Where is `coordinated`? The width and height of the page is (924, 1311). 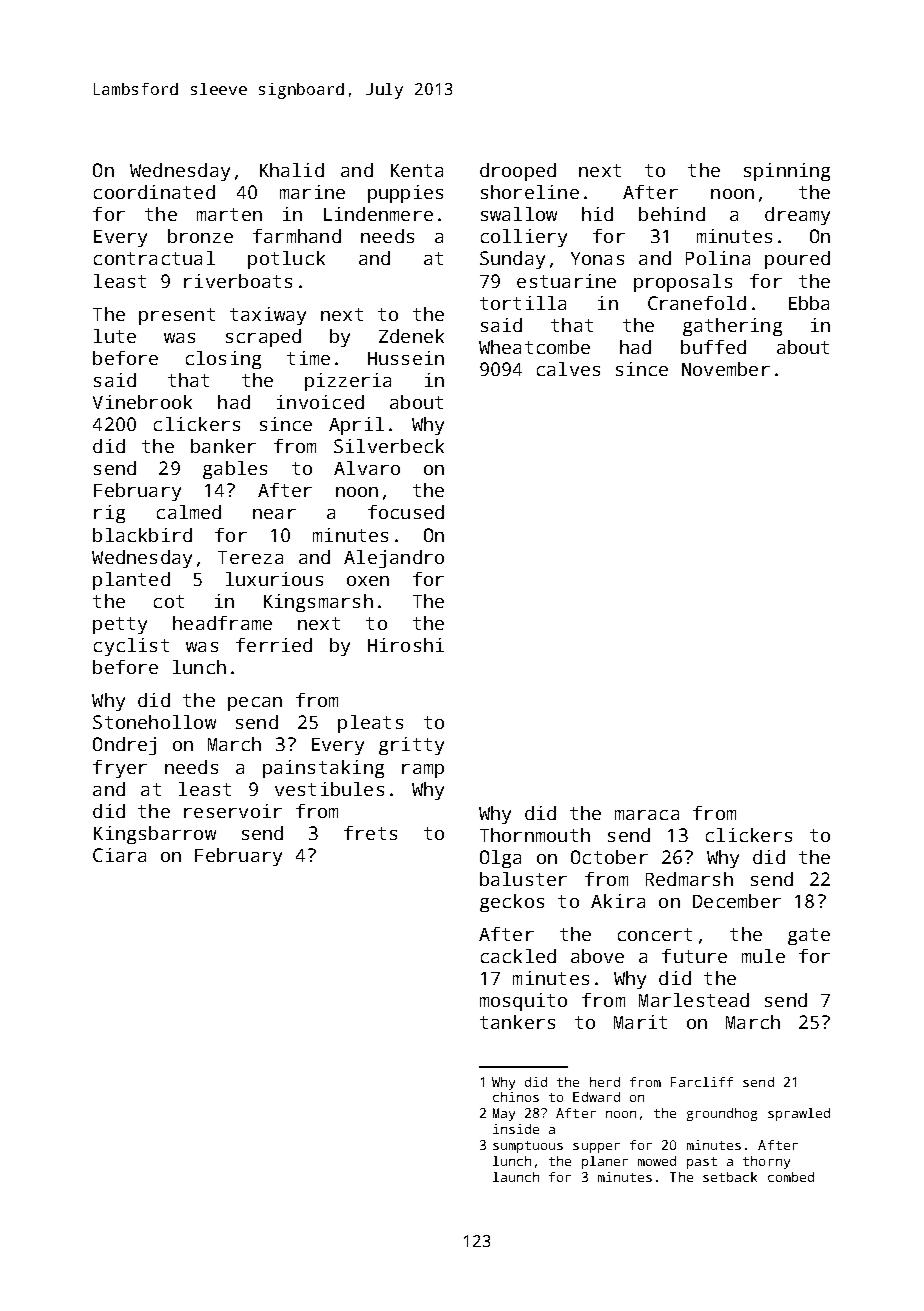
coordinated is located at coordinates (154, 192).
